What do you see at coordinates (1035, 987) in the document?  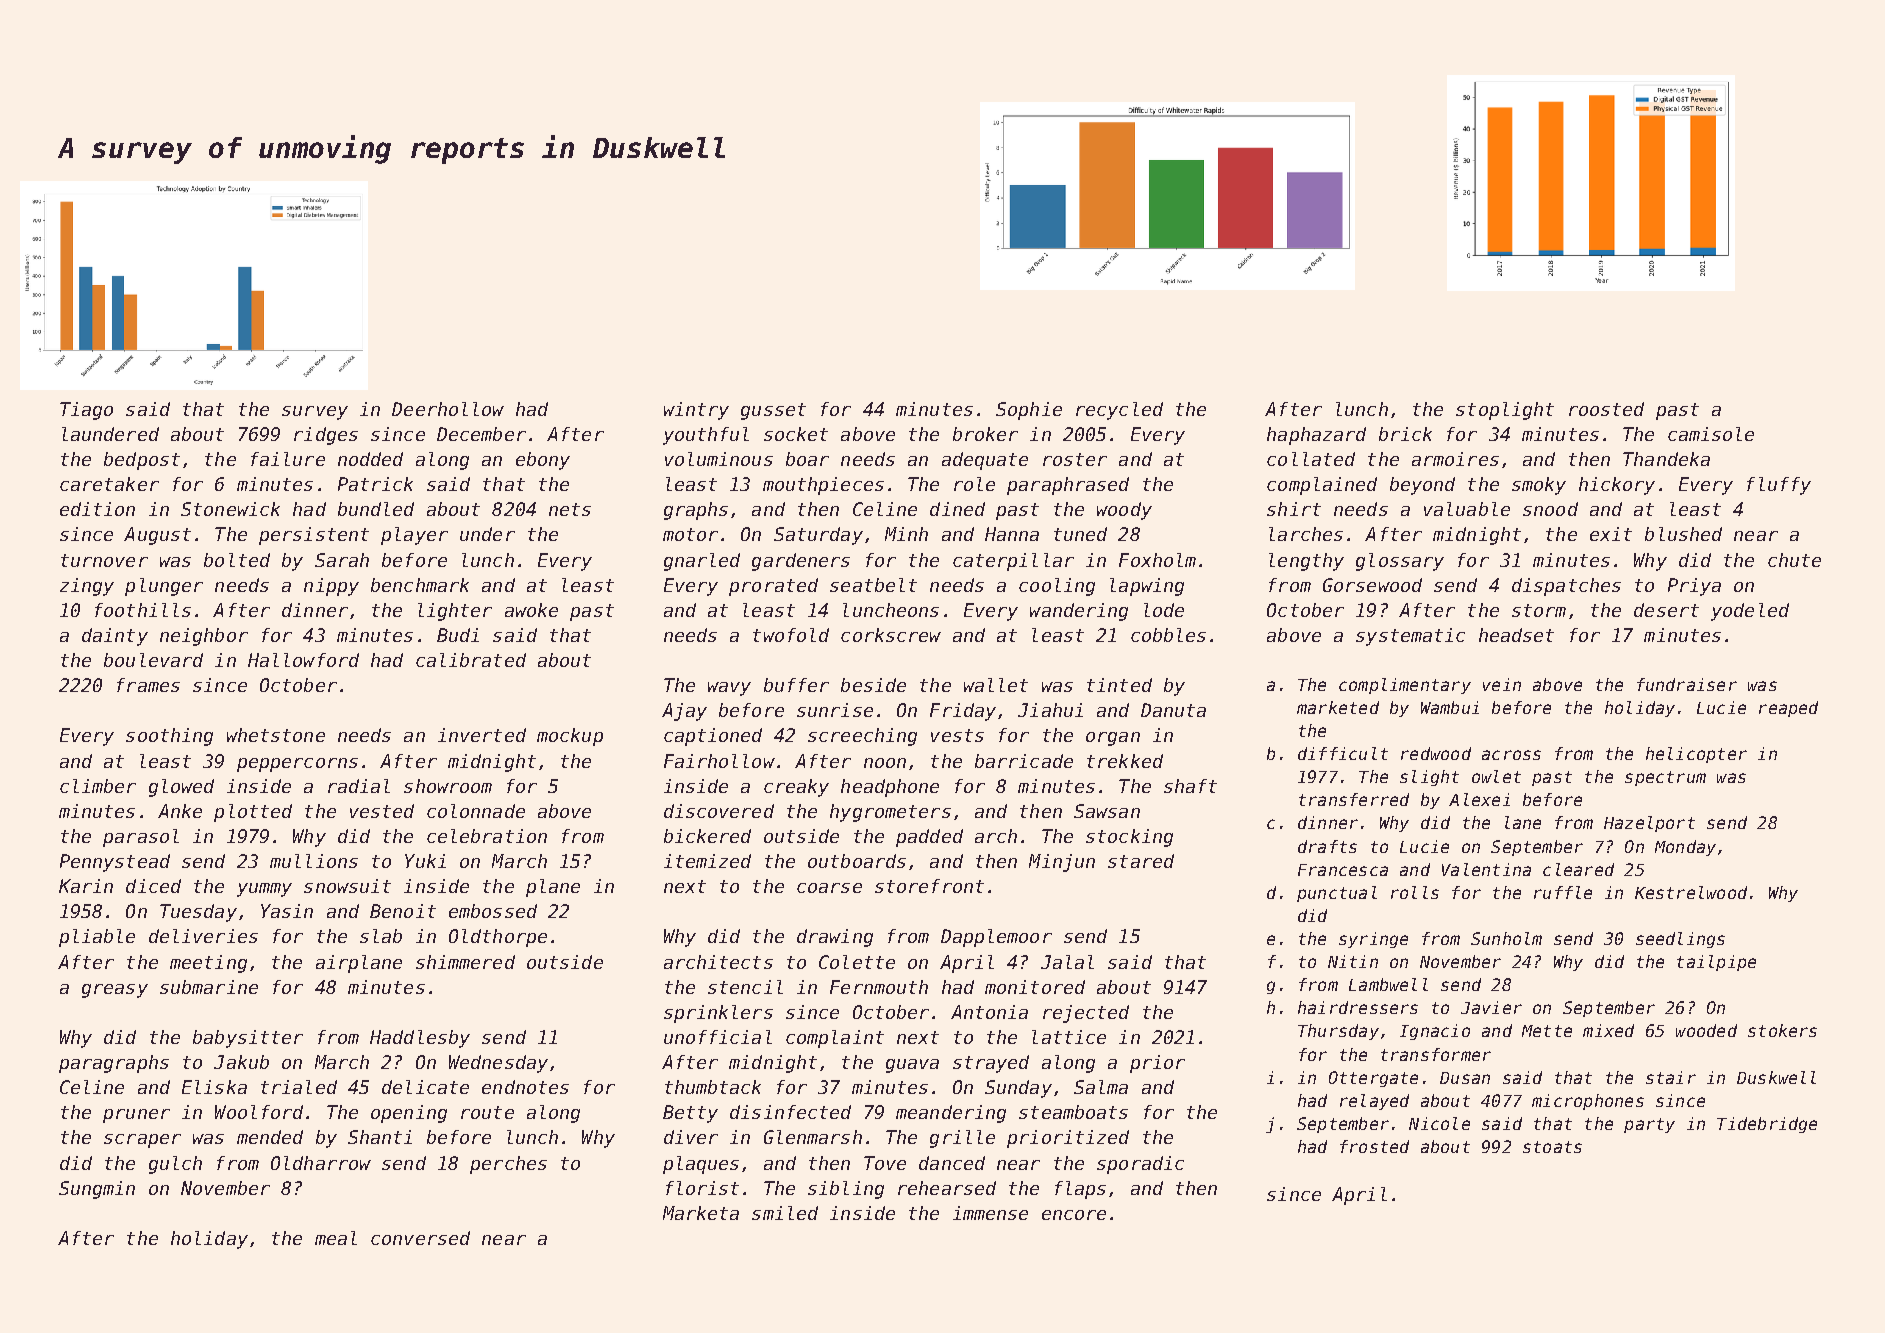 I see `monitored` at bounding box center [1035, 987].
